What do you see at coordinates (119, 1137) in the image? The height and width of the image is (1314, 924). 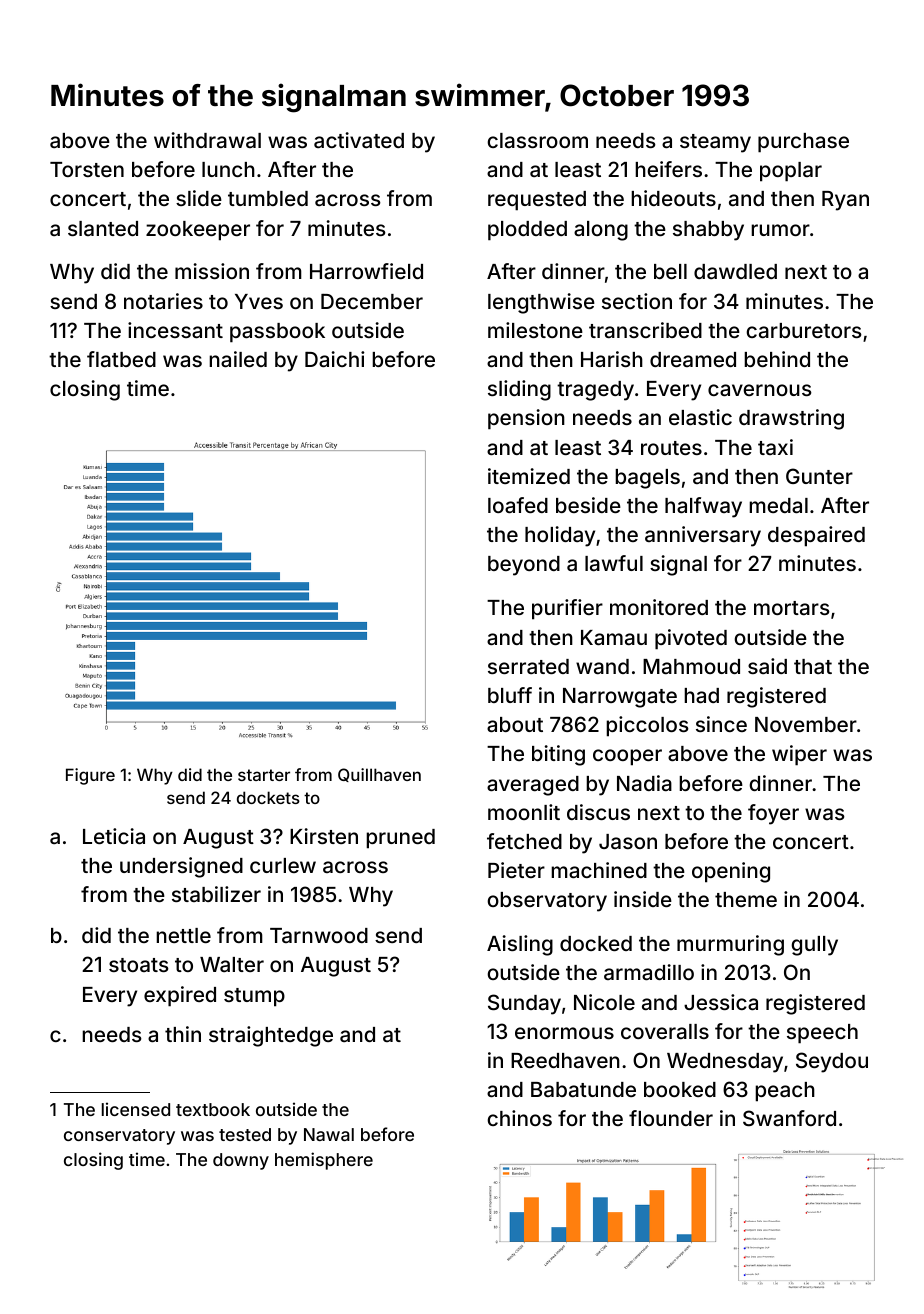 I see `conservatory` at bounding box center [119, 1137].
